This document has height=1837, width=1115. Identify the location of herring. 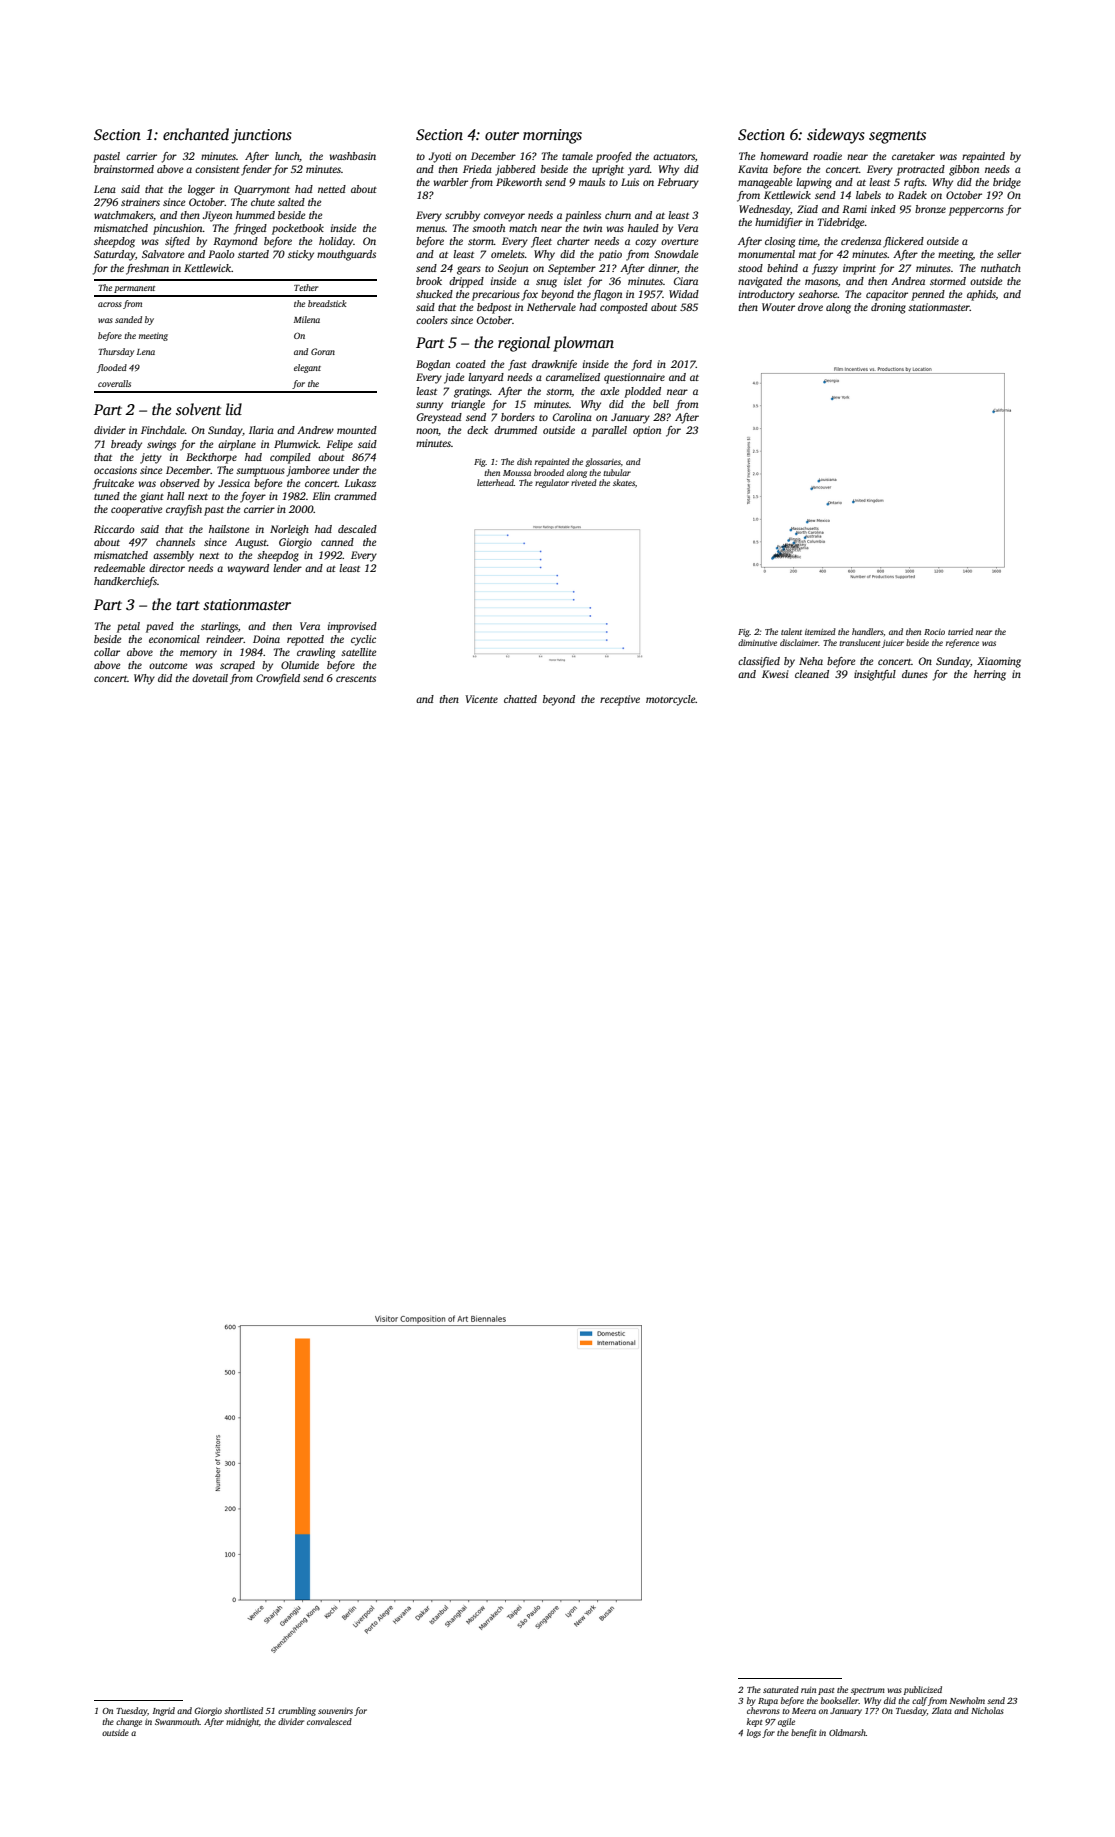
(990, 675).
